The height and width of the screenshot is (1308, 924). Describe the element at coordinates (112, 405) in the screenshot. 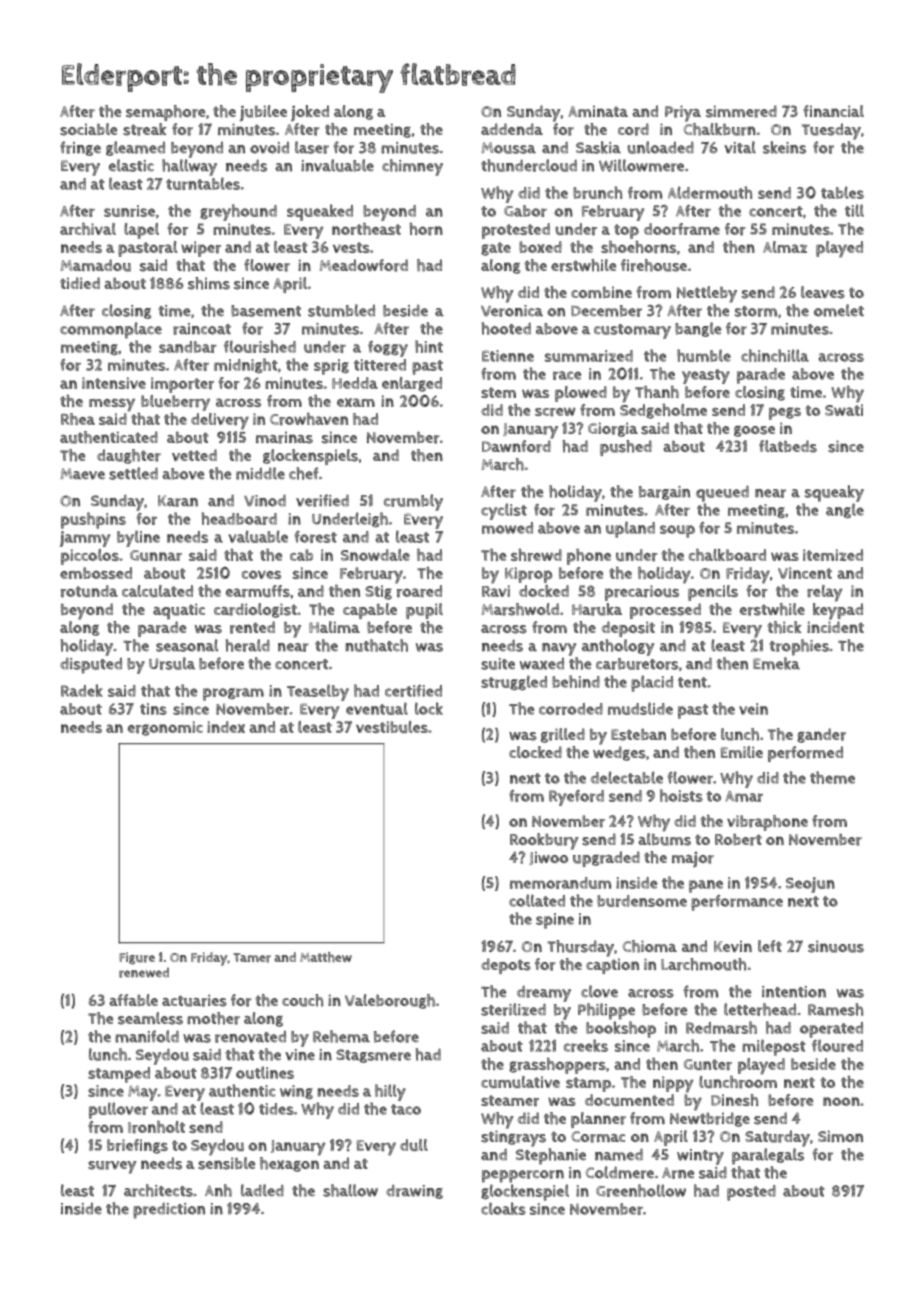

I see `messy` at that location.
